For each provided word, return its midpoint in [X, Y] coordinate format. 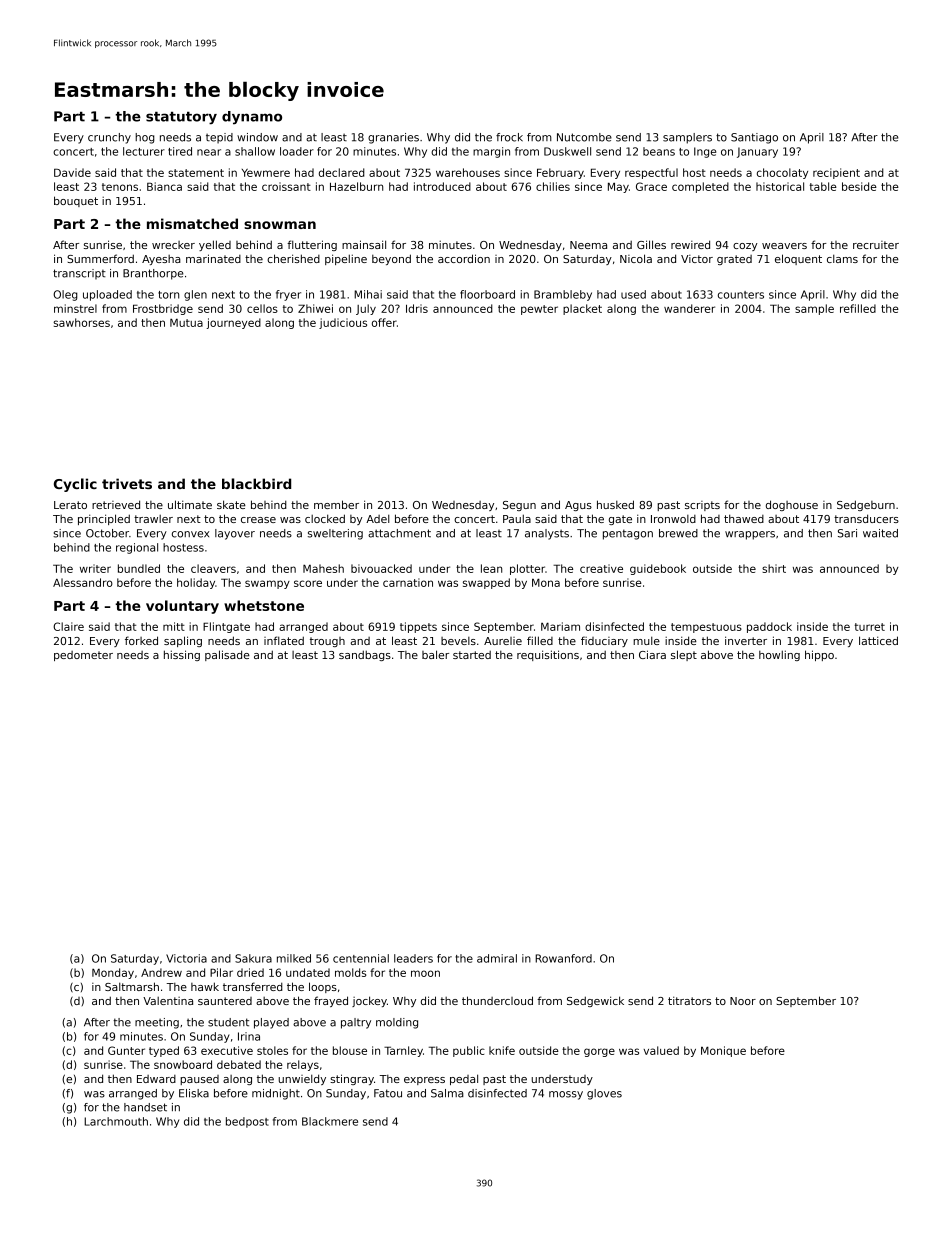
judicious [343, 323]
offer [384, 322]
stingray [352, 1079]
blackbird [256, 483]
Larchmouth [116, 1121]
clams [842, 258]
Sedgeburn [866, 505]
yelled [215, 245]
